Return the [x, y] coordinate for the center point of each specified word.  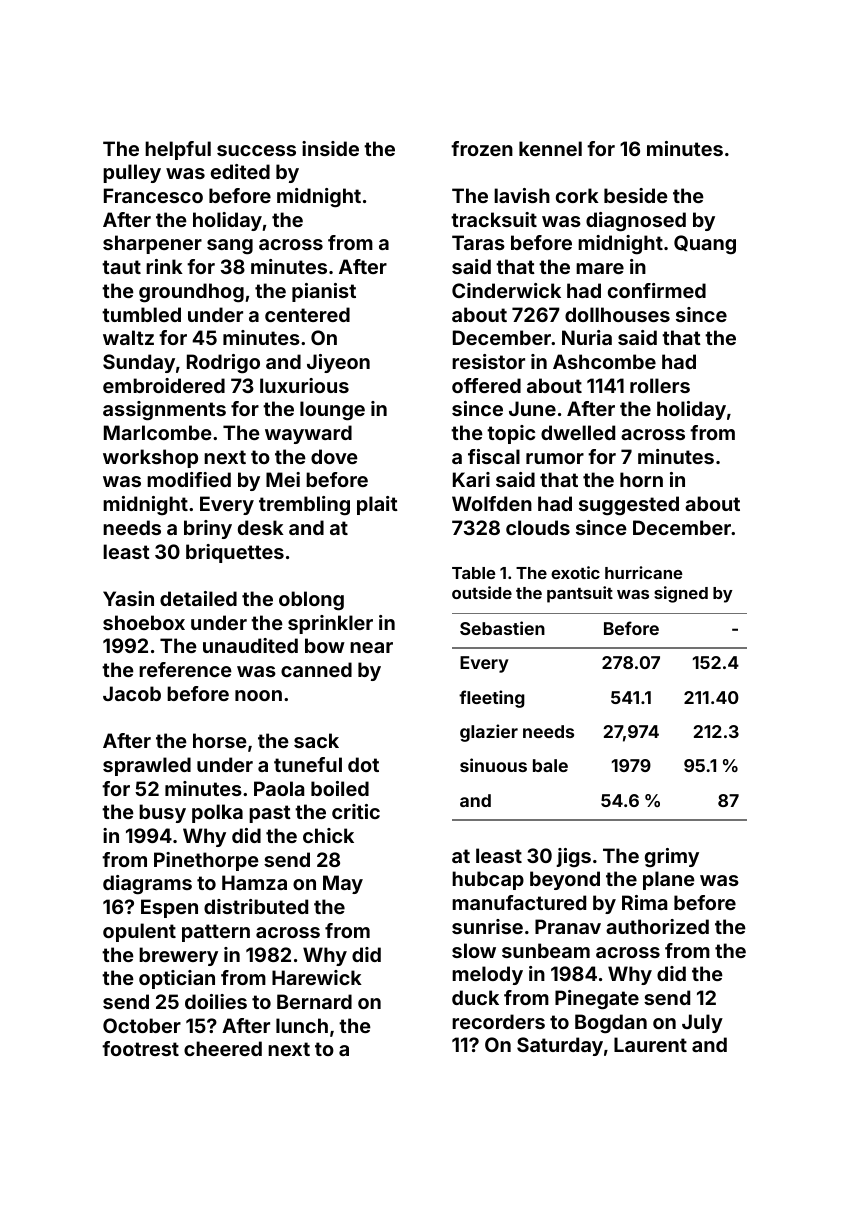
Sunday [139, 363]
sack [316, 740]
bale [550, 765]
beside [636, 195]
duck [475, 997]
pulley [132, 173]
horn [641, 479]
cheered [223, 1048]
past [270, 814]
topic [511, 434]
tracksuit [494, 219]
